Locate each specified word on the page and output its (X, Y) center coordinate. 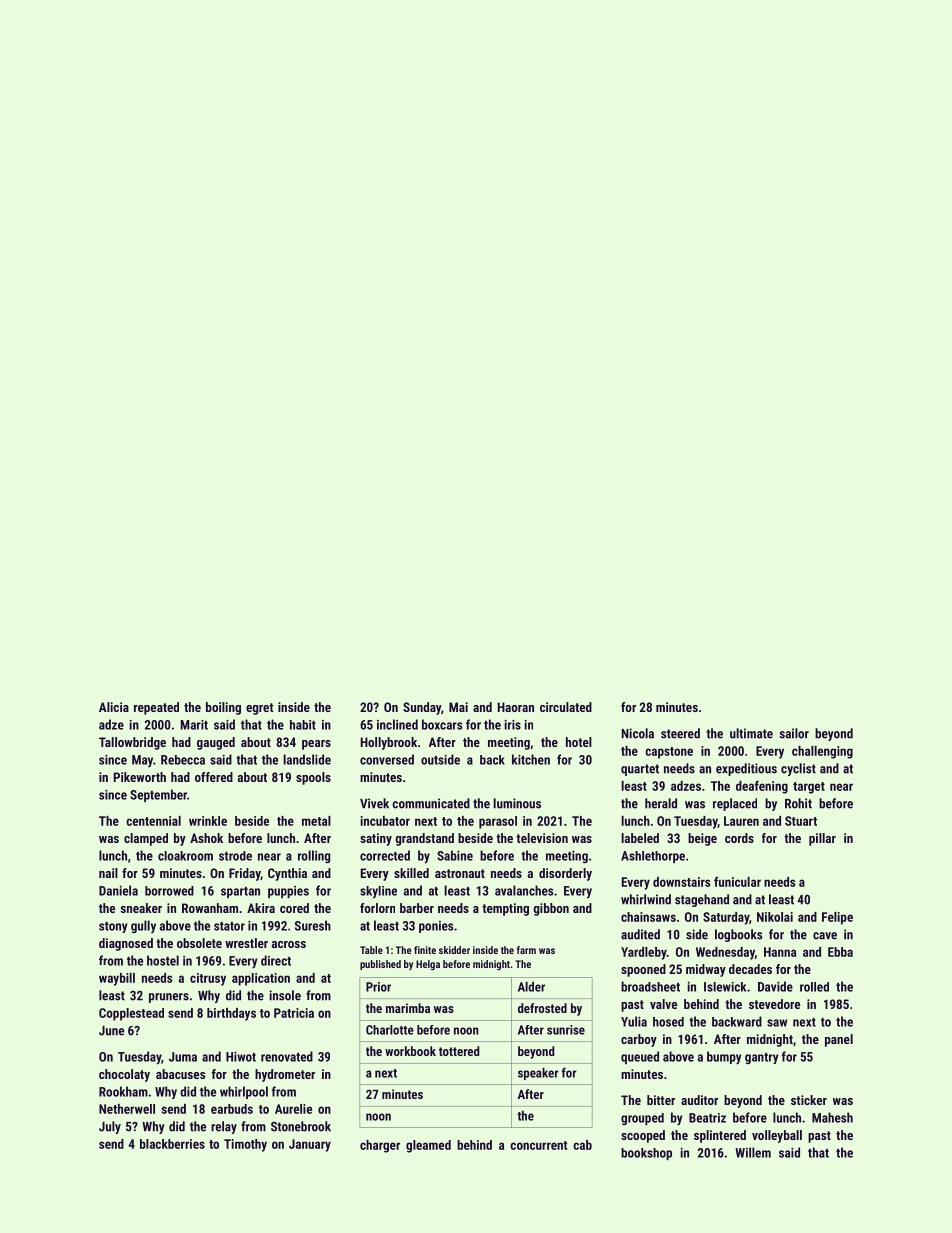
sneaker (141, 908)
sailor (794, 733)
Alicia (114, 707)
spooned (643, 970)
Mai (458, 707)
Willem (753, 1152)
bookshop (646, 1154)
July (110, 1127)
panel (839, 1040)
